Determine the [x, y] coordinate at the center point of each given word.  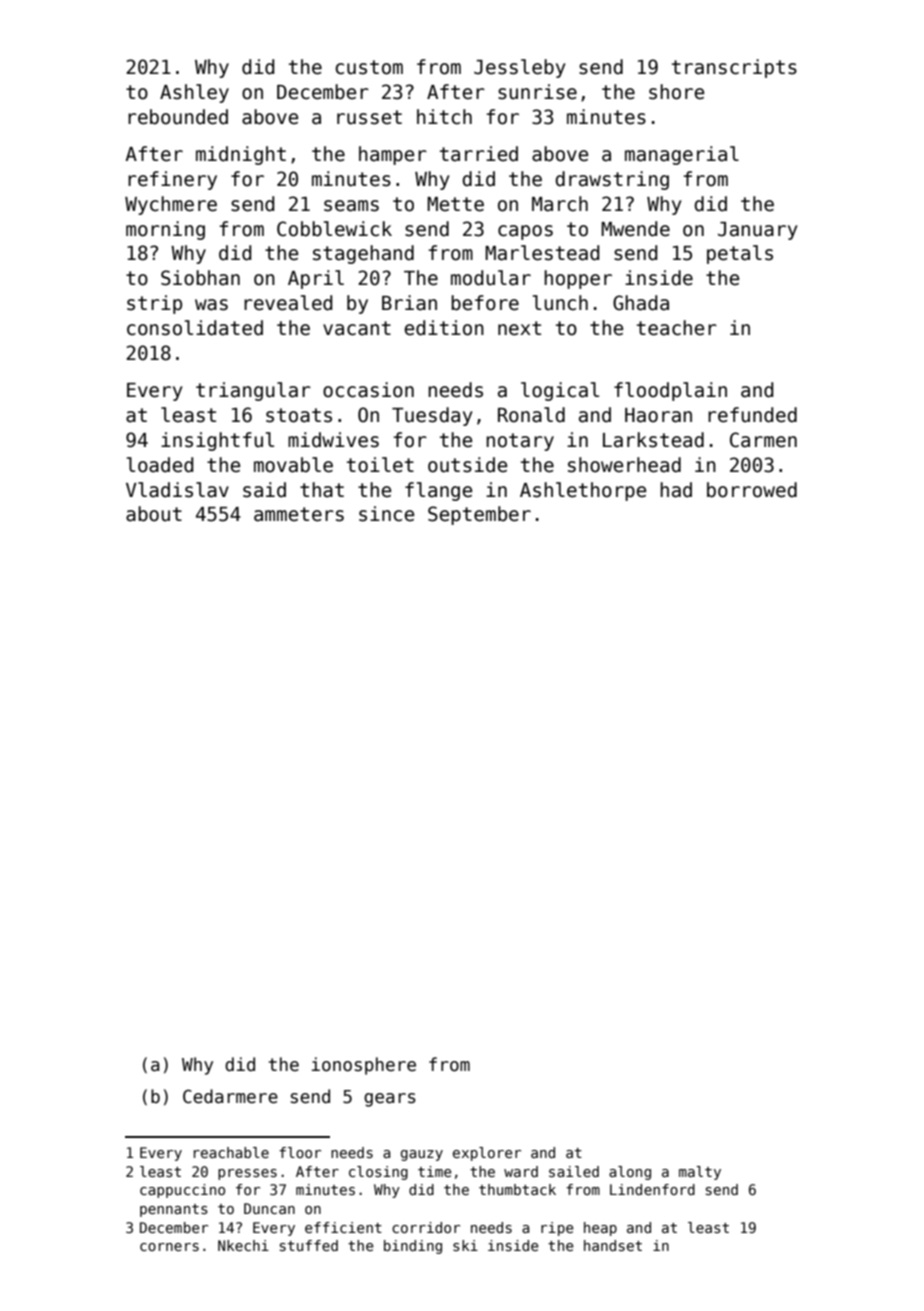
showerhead [624, 465]
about [154, 514]
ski [465, 1245]
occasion [368, 390]
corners [169, 1247]
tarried [479, 154]
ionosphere [364, 1066]
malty [700, 1173]
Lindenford [652, 1189]
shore [676, 92]
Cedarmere [230, 1096]
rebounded [178, 117]
